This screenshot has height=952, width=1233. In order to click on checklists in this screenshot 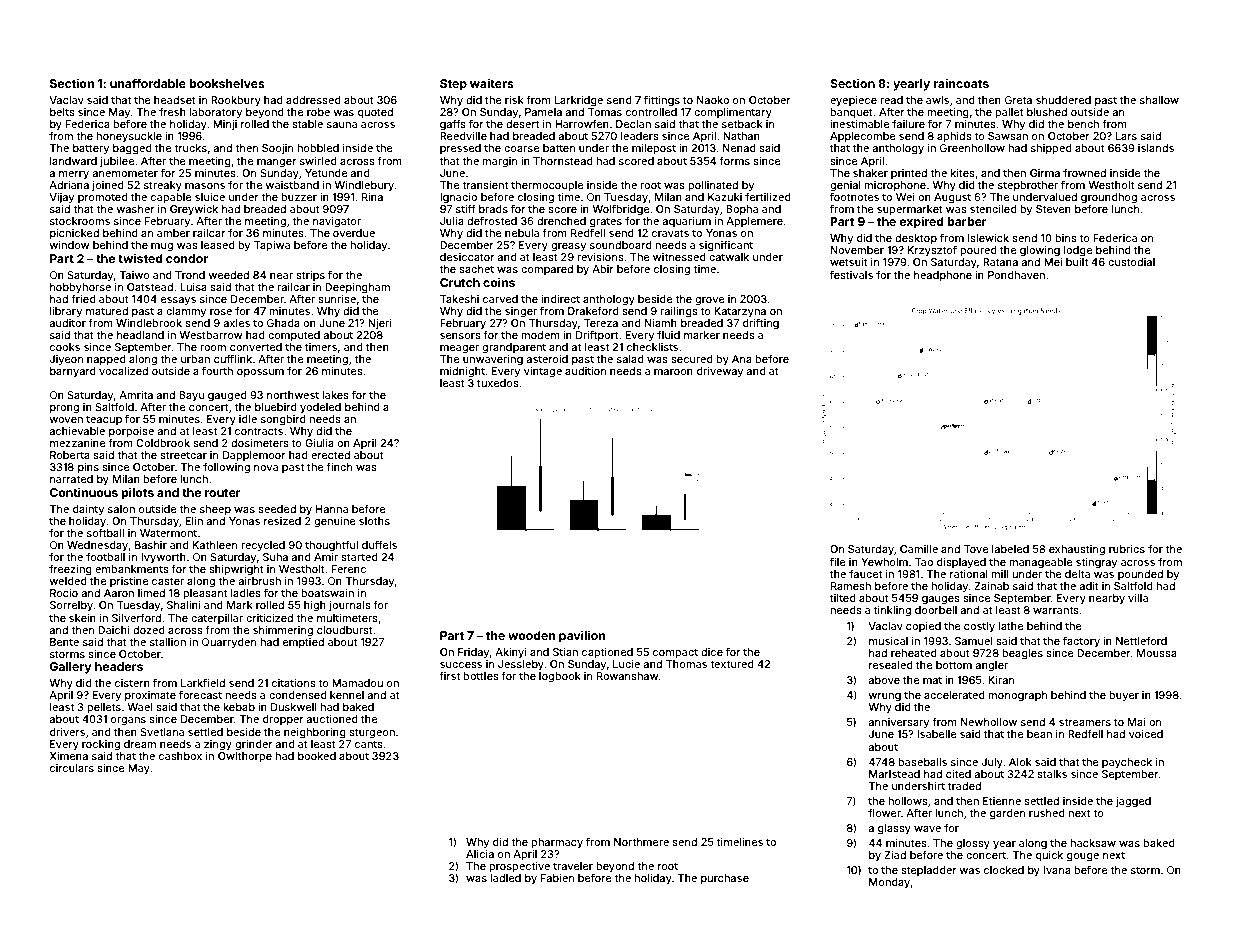, I will do `click(652, 347)`.
